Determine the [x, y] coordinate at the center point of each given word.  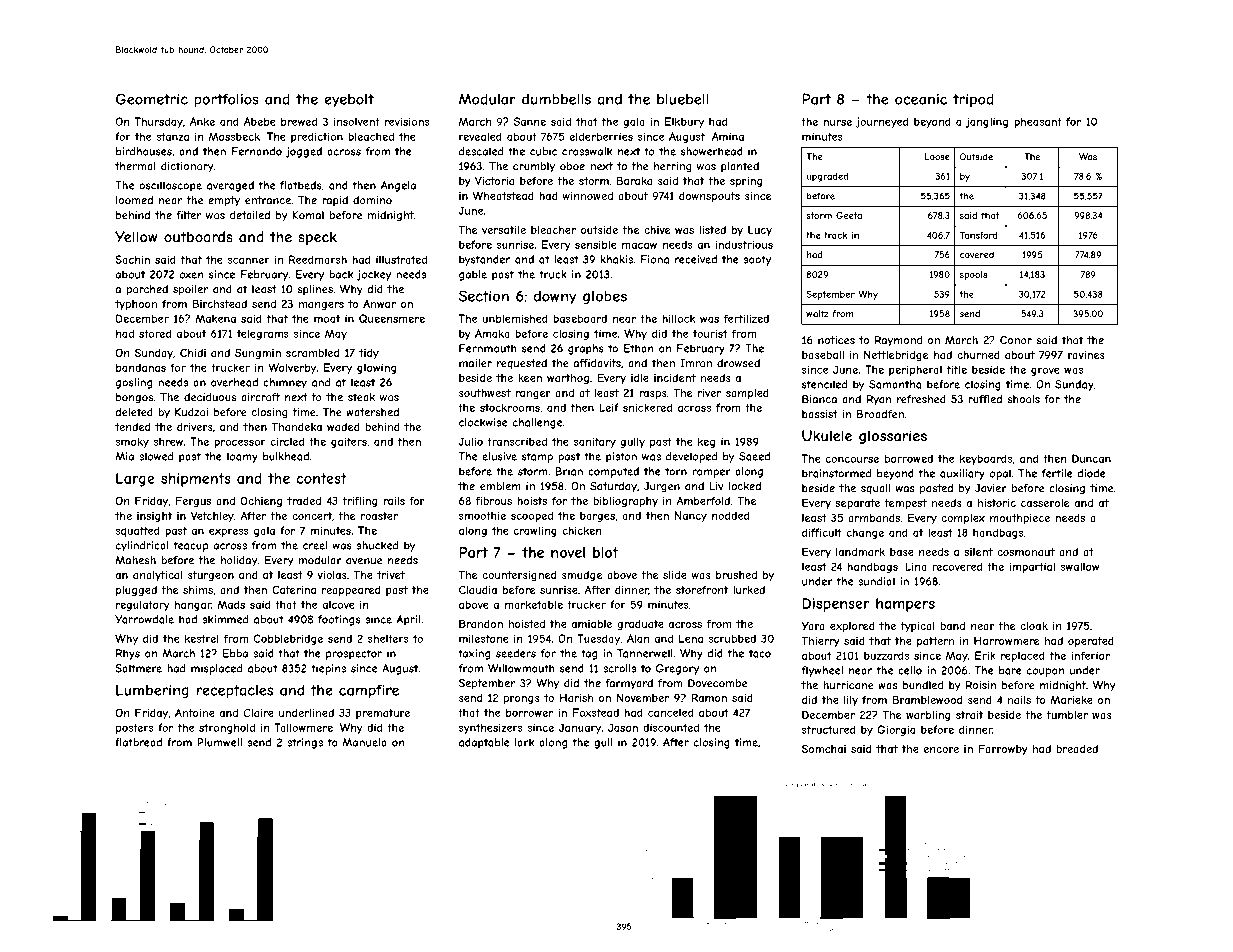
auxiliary [962, 474]
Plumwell [219, 742]
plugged [136, 591]
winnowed [587, 196]
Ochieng [261, 501]
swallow [1079, 566]
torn [676, 471]
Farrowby [1003, 749]
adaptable [484, 743]
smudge [582, 576]
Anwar [379, 303]
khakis [617, 259]
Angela [398, 186]
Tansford [979, 235]
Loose [937, 157]
